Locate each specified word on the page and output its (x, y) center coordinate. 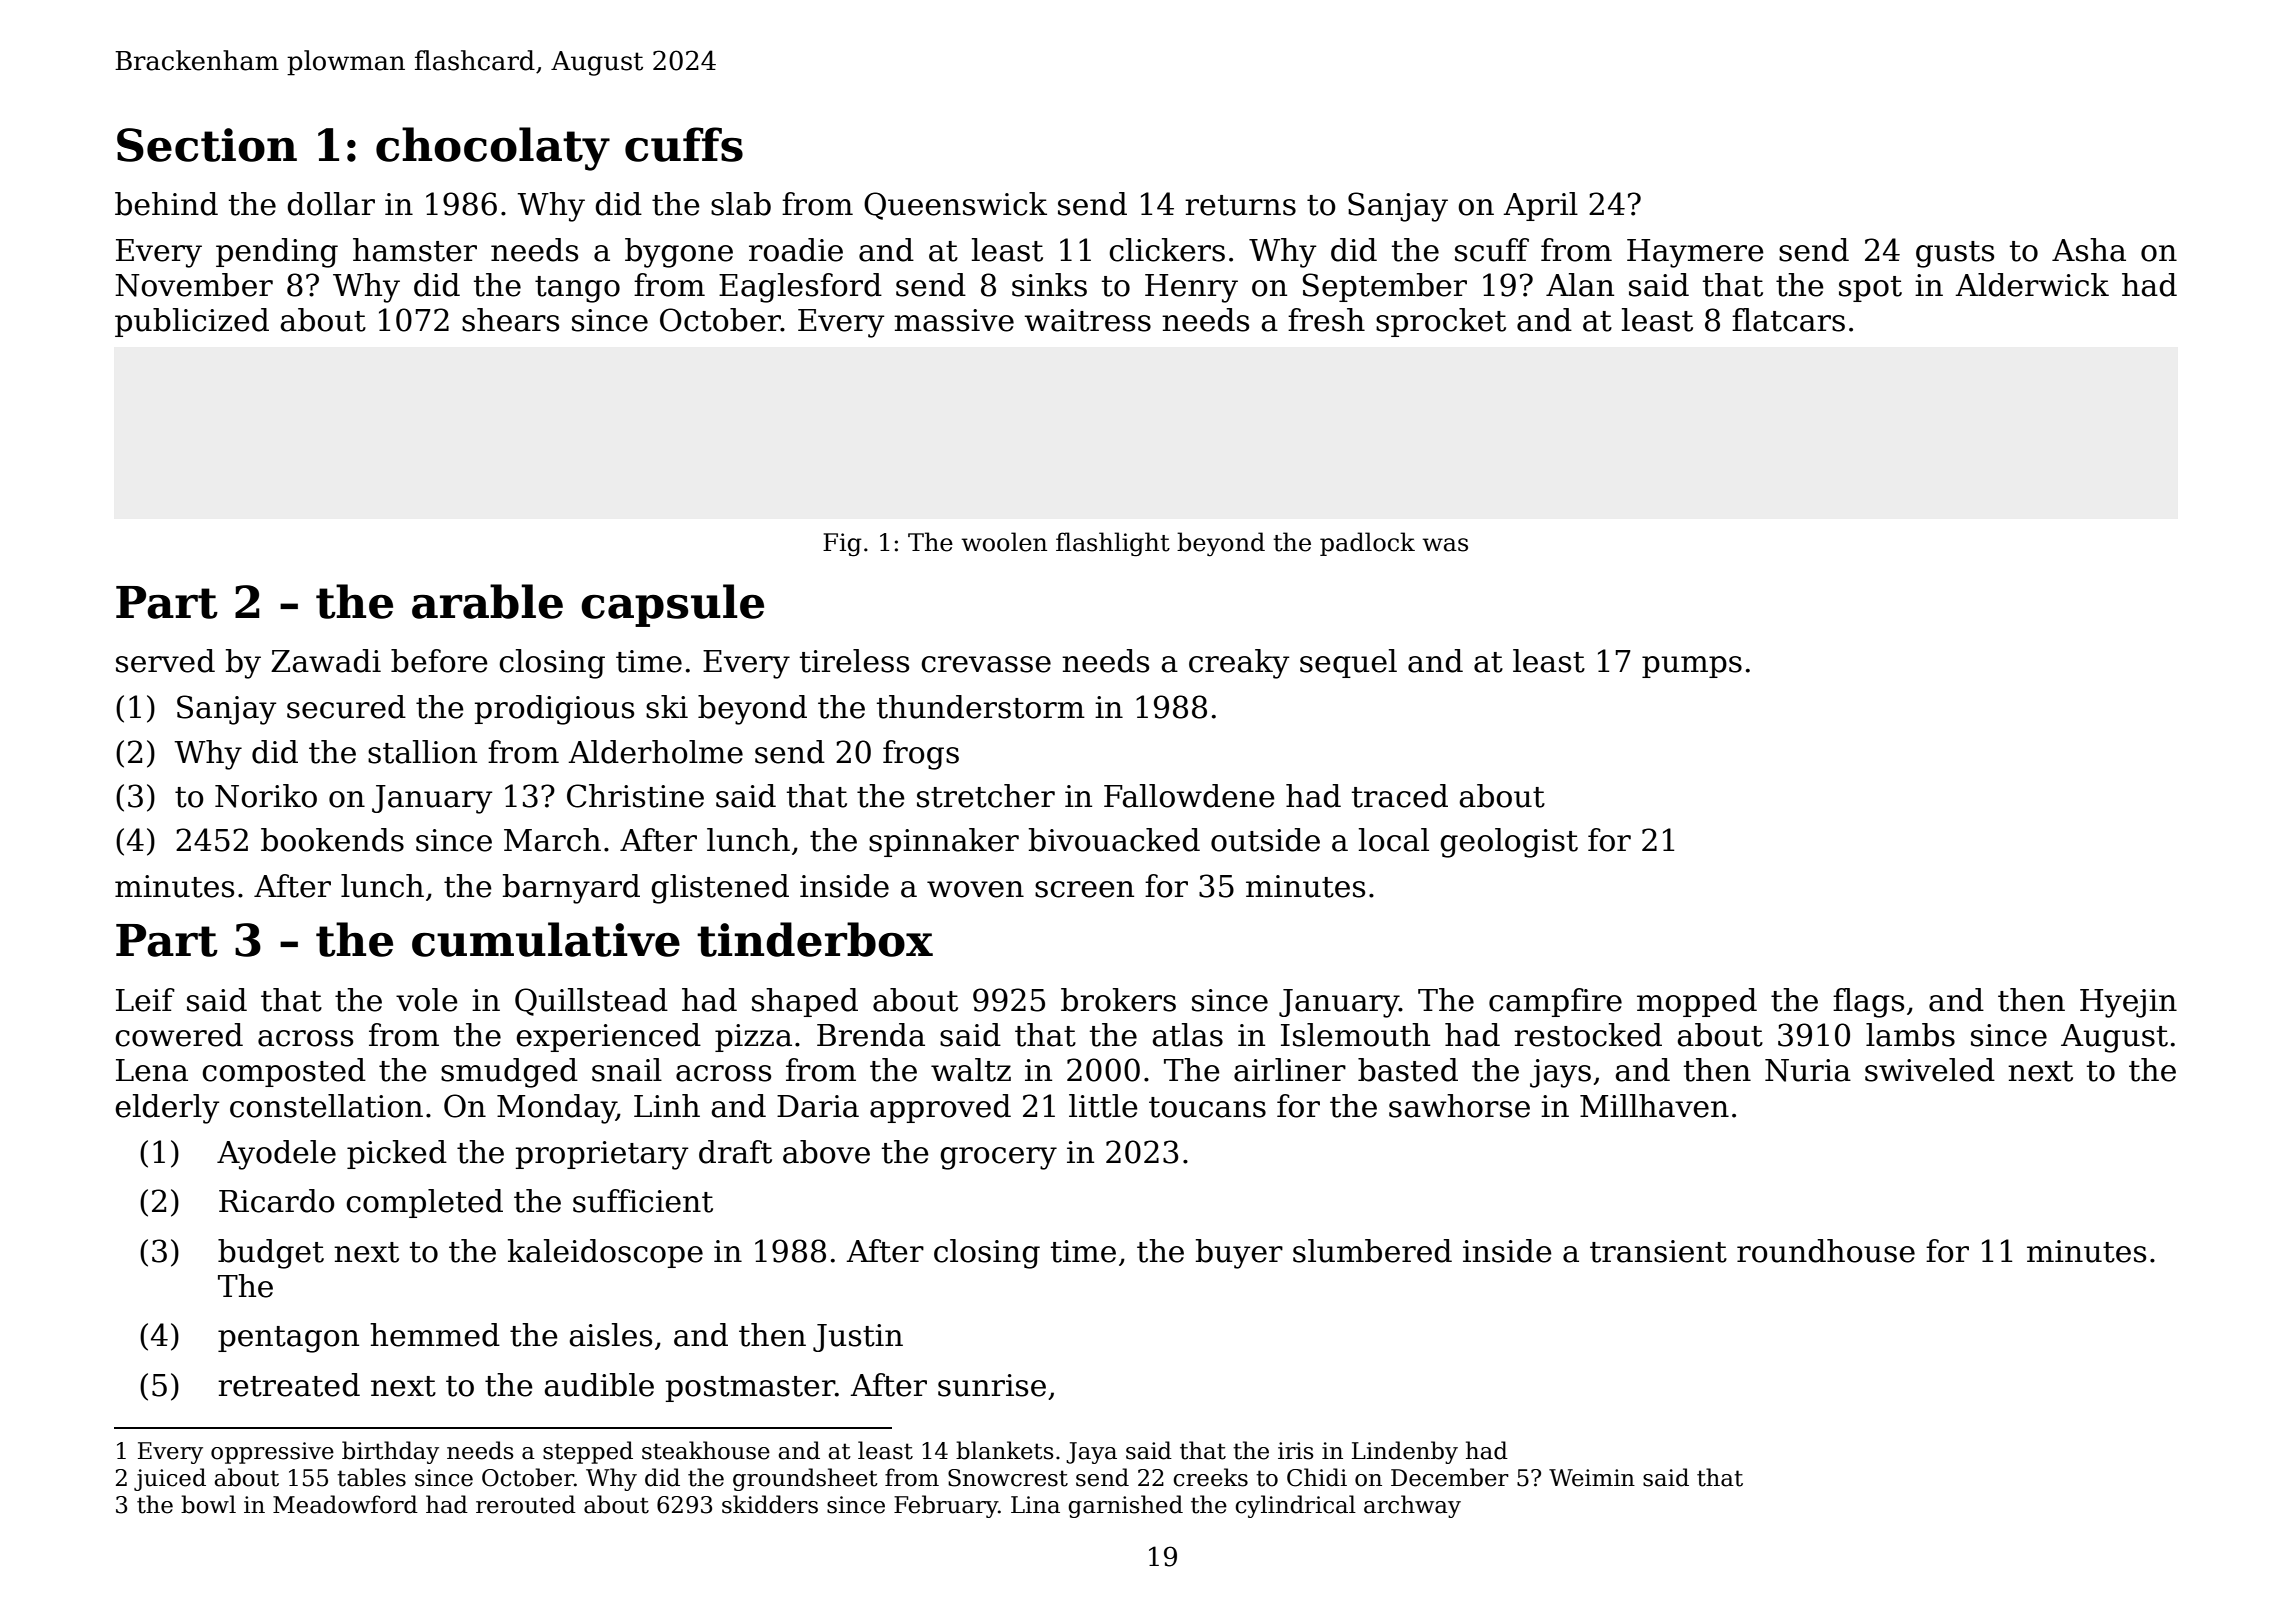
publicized (192, 322)
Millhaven (1654, 1106)
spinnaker (944, 842)
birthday (390, 1452)
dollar (331, 204)
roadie (796, 250)
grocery (998, 1158)
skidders (770, 1504)
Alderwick (2032, 285)
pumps (1692, 667)
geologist (1509, 843)
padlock (1367, 544)
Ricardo (277, 1201)
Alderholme (655, 752)
